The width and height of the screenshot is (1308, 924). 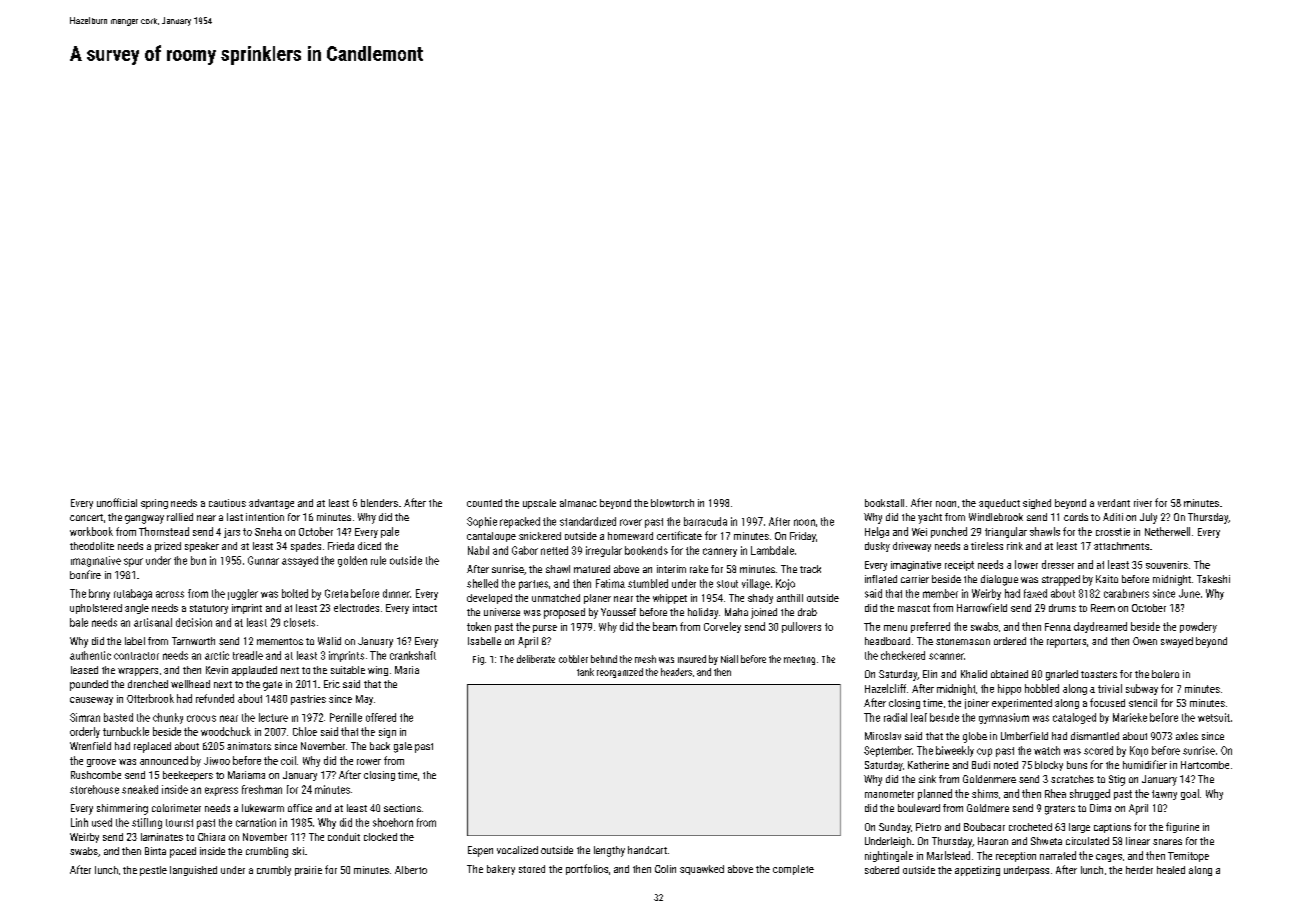 I want to click on blowtorch, so click(x=672, y=503).
